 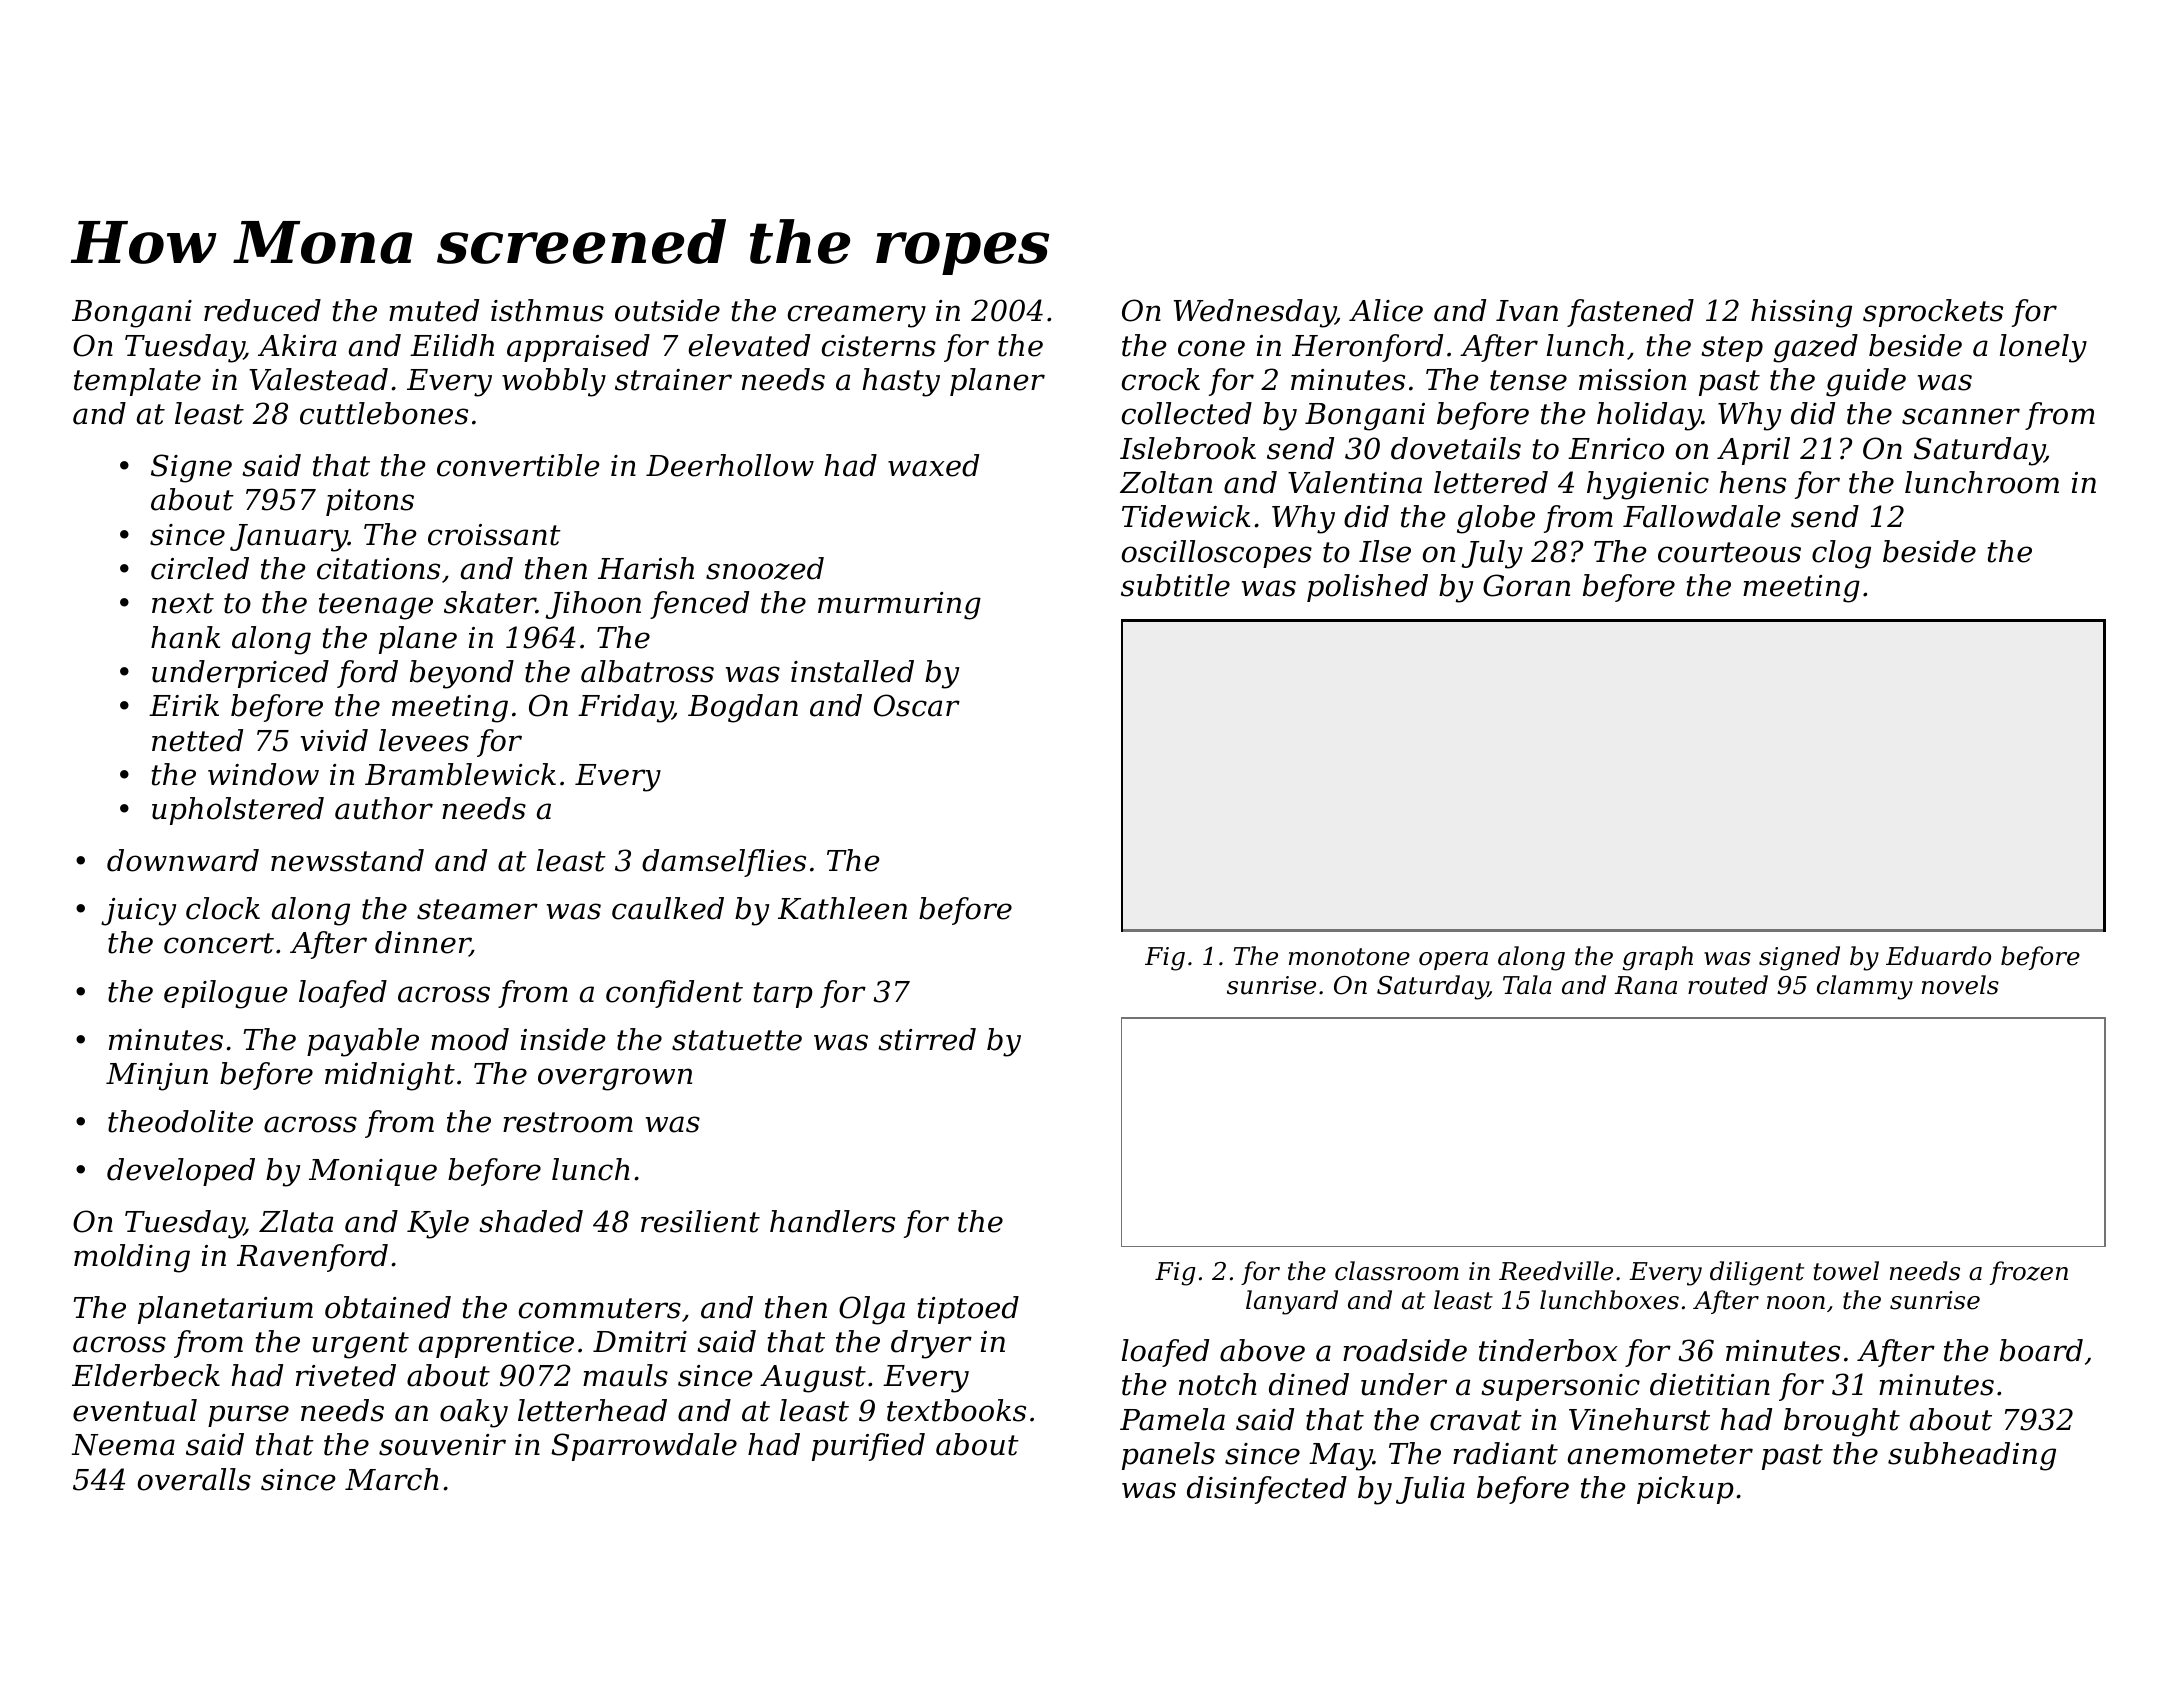 What do you see at coordinates (813, 1379) in the screenshot?
I see `August` at bounding box center [813, 1379].
